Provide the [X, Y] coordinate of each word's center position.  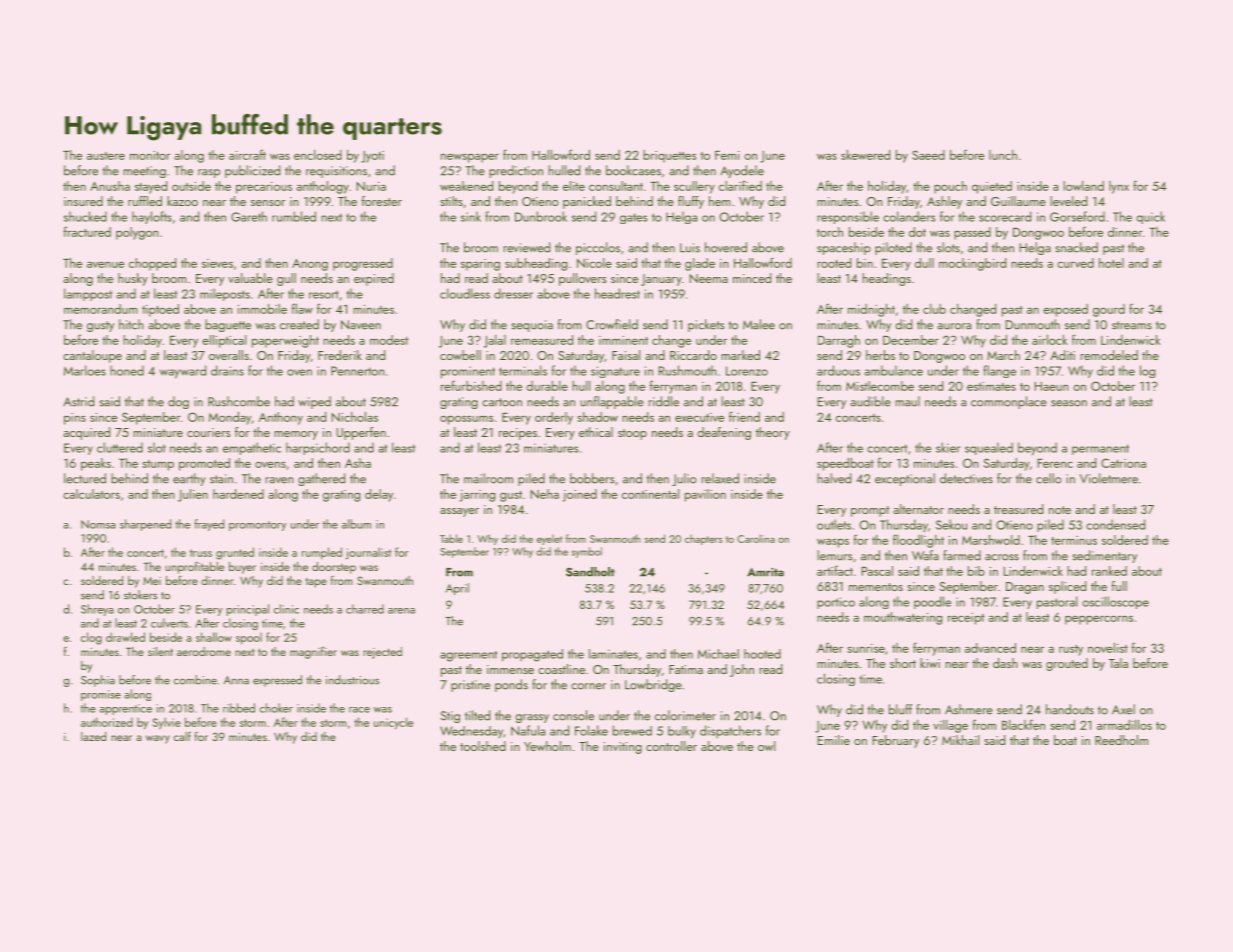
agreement [468, 656]
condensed [1115, 524]
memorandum [101, 309]
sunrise [866, 648]
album [356, 524]
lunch [1003, 155]
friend [744, 416]
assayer [459, 512]
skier [948, 447]
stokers [140, 595]
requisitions [336, 172]
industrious [352, 680]
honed [127, 370]
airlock [1050, 339]
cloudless [465, 293]
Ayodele [742, 171]
